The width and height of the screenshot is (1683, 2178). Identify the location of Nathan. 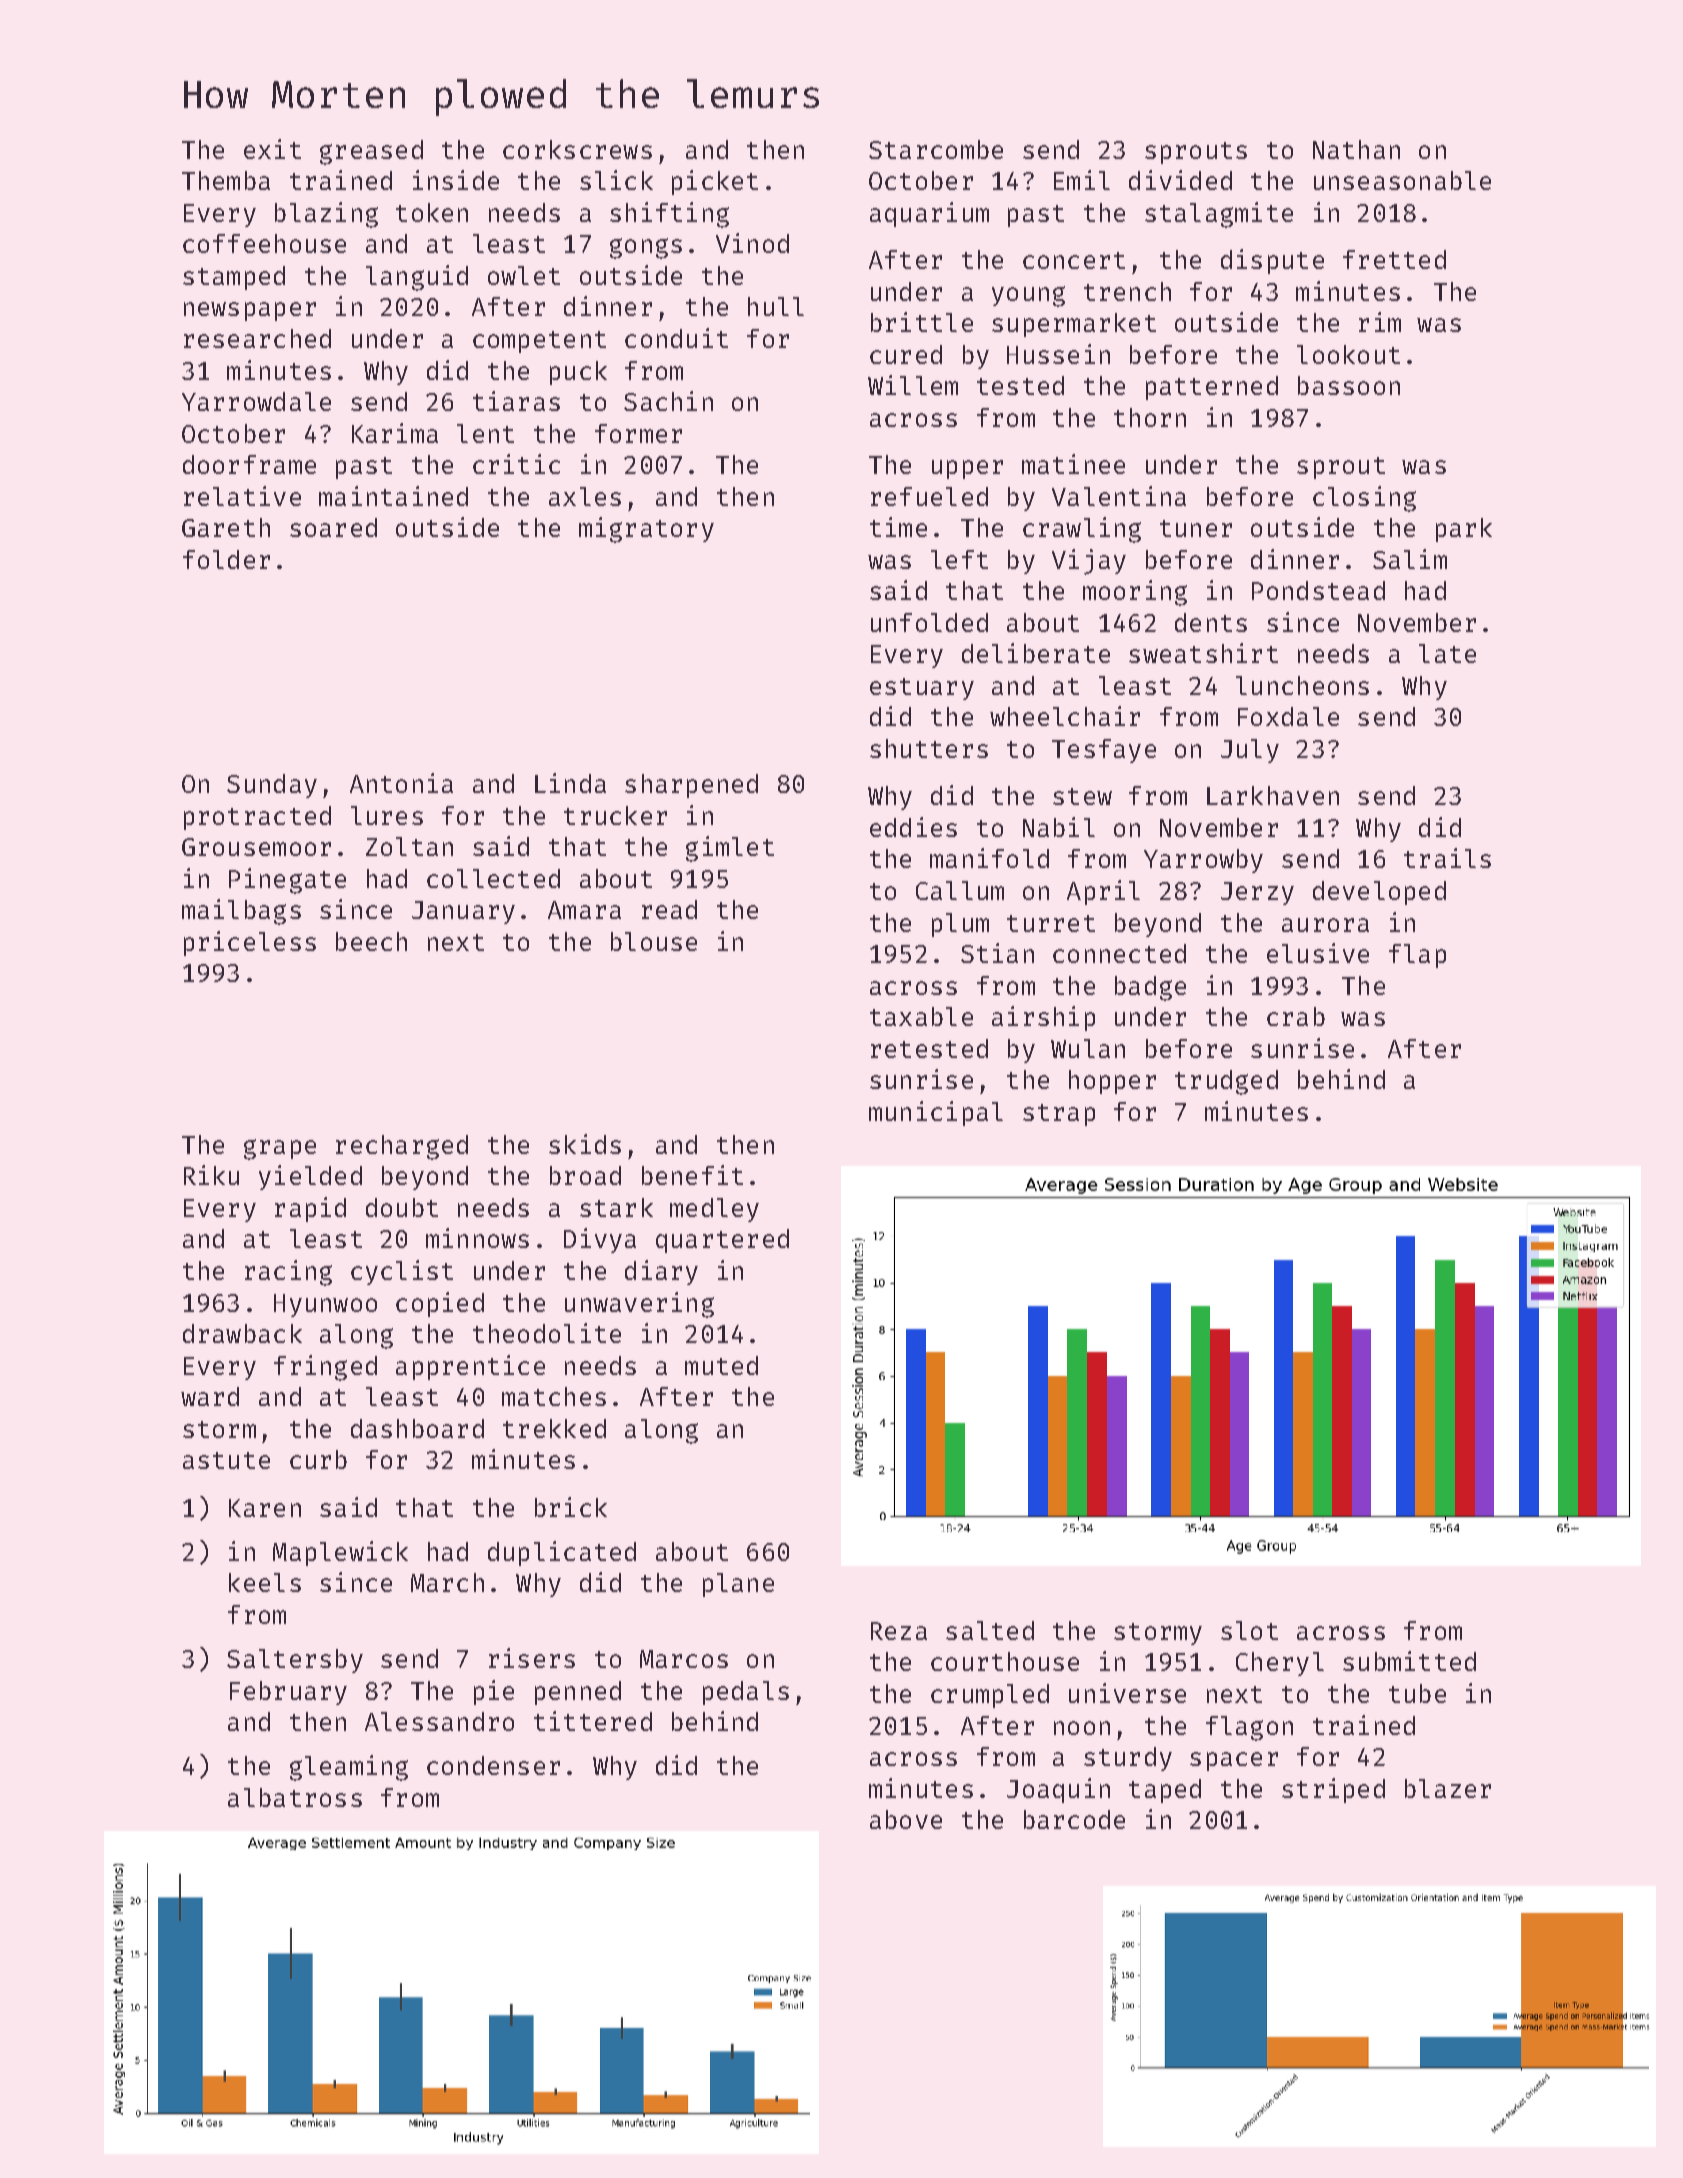
(1356, 149).
